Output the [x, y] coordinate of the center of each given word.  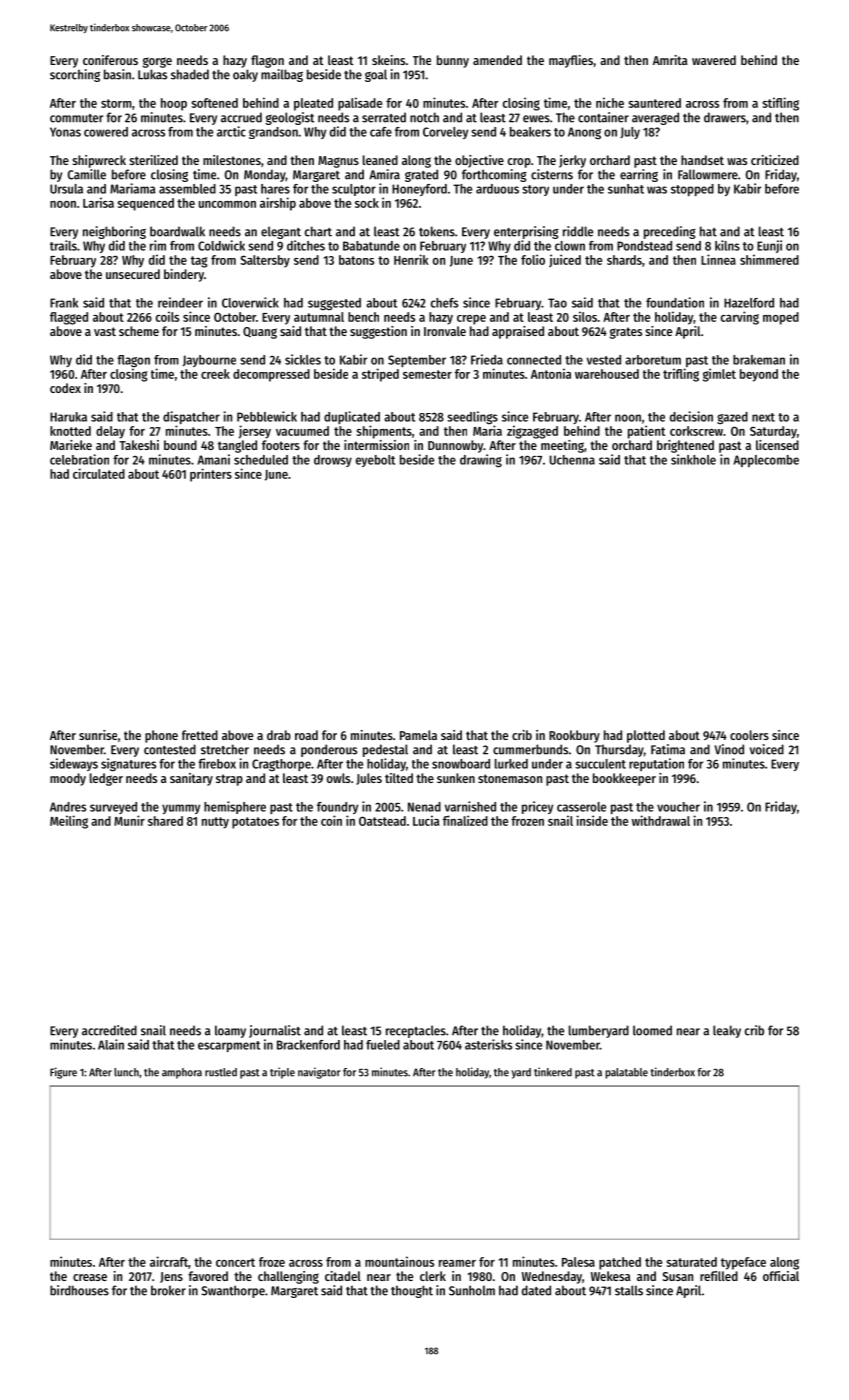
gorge [157, 62]
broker [168, 1290]
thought [412, 1291]
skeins [388, 60]
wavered [714, 60]
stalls [629, 1290]
